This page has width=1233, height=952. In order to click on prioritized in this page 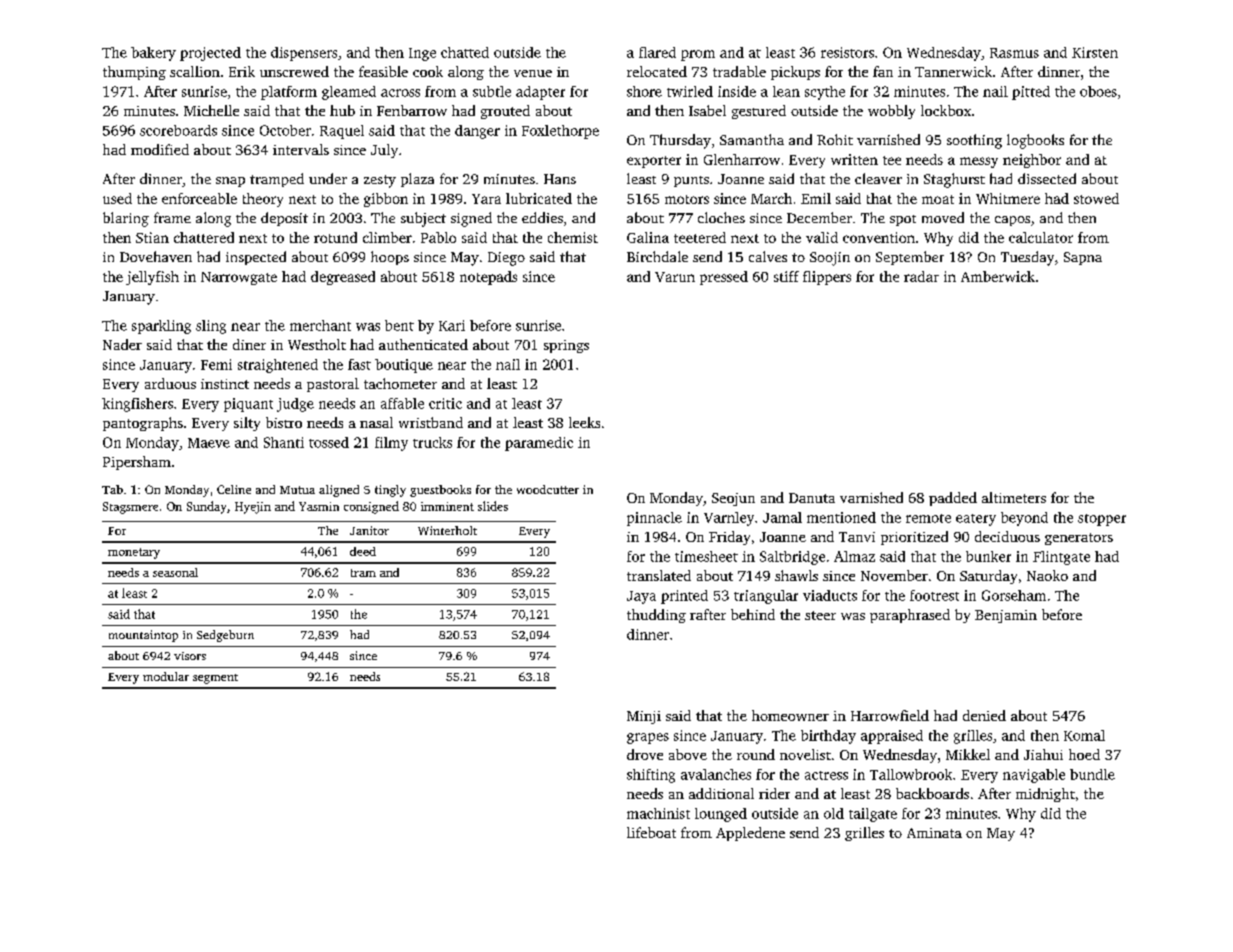, I will do `click(914, 538)`.
